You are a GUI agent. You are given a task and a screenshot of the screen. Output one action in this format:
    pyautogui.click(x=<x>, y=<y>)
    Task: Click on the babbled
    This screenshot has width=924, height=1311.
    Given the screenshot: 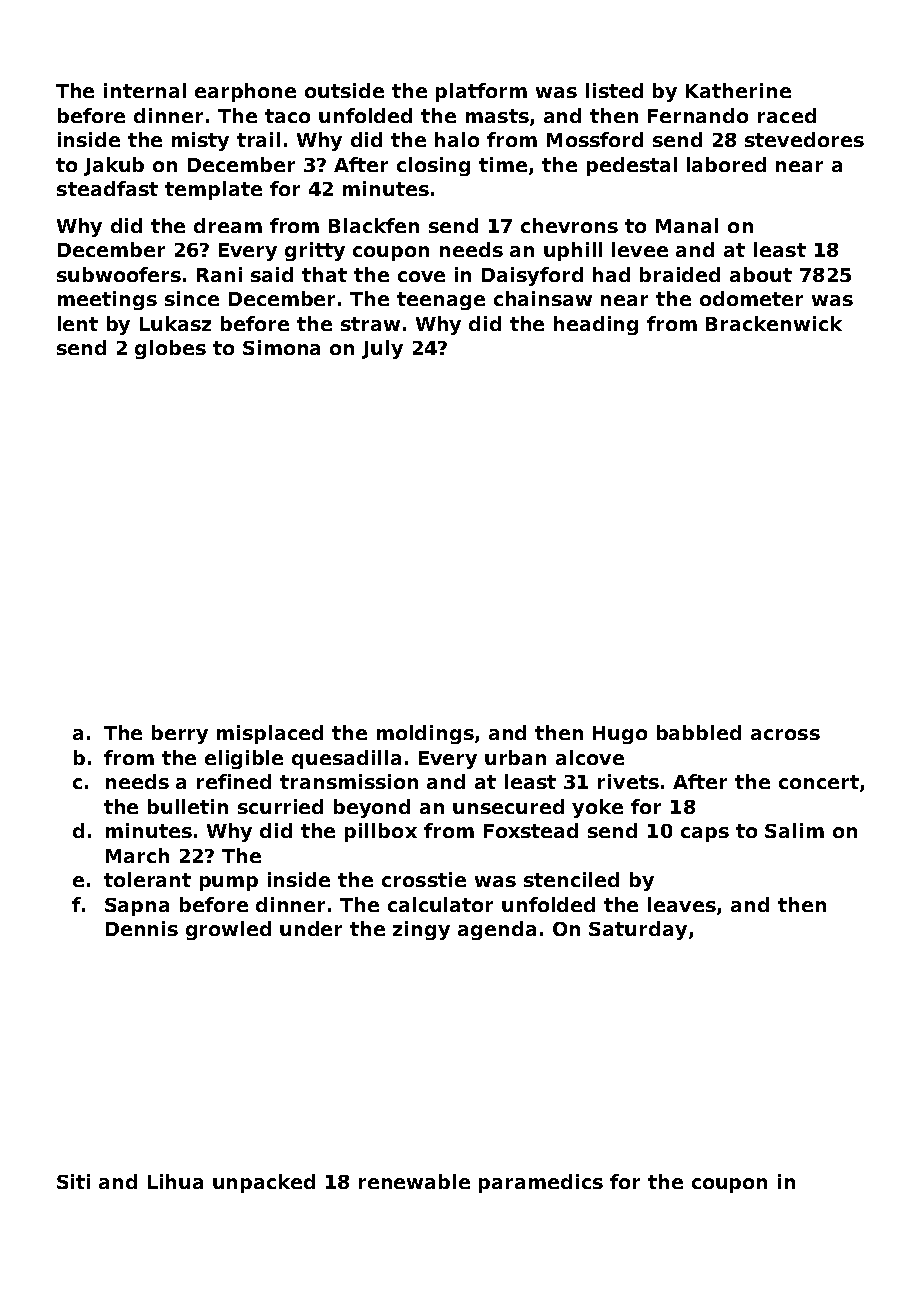 What is the action you would take?
    pyautogui.click(x=699, y=732)
